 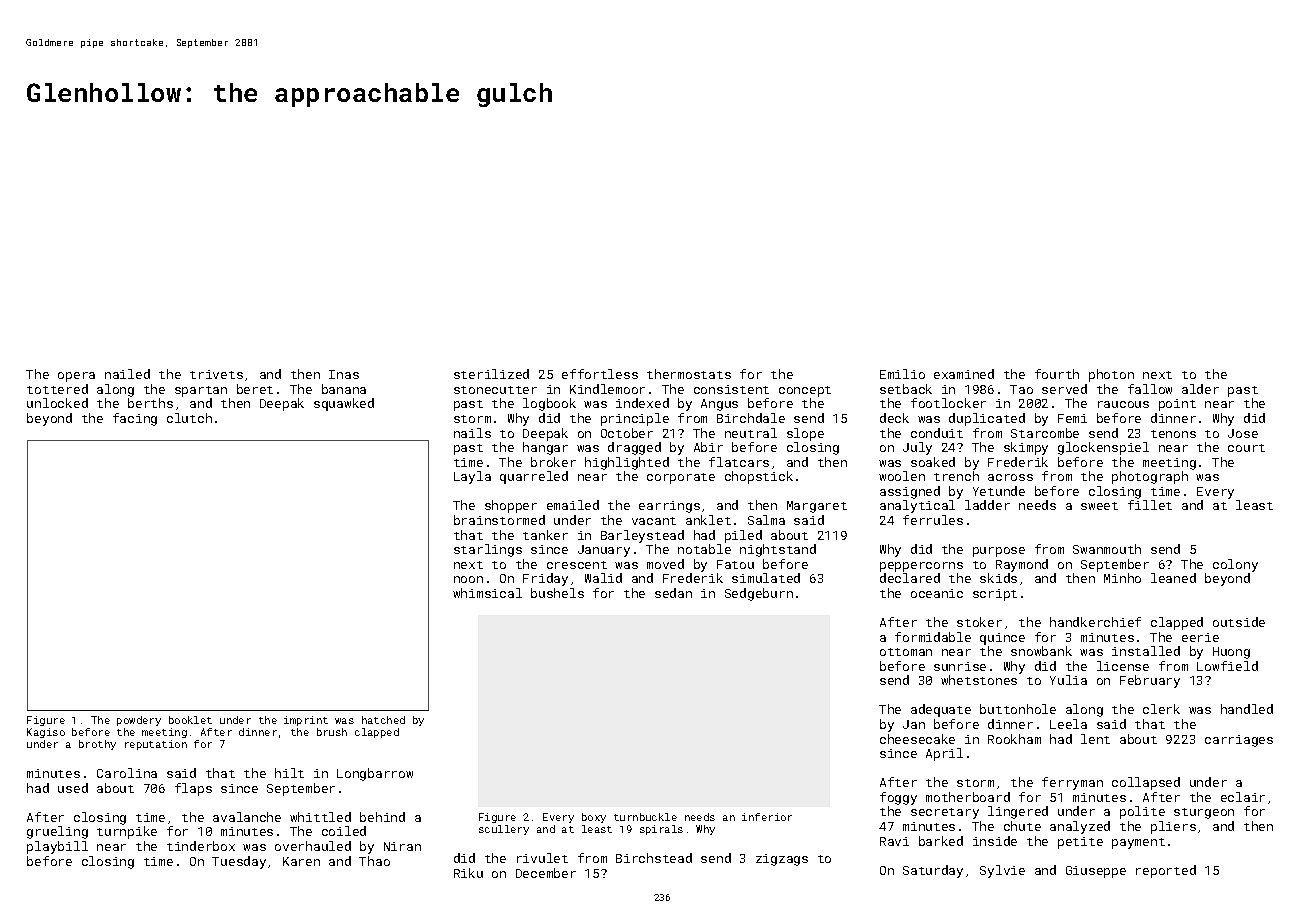 I want to click on Sedgeburn, so click(x=759, y=594).
